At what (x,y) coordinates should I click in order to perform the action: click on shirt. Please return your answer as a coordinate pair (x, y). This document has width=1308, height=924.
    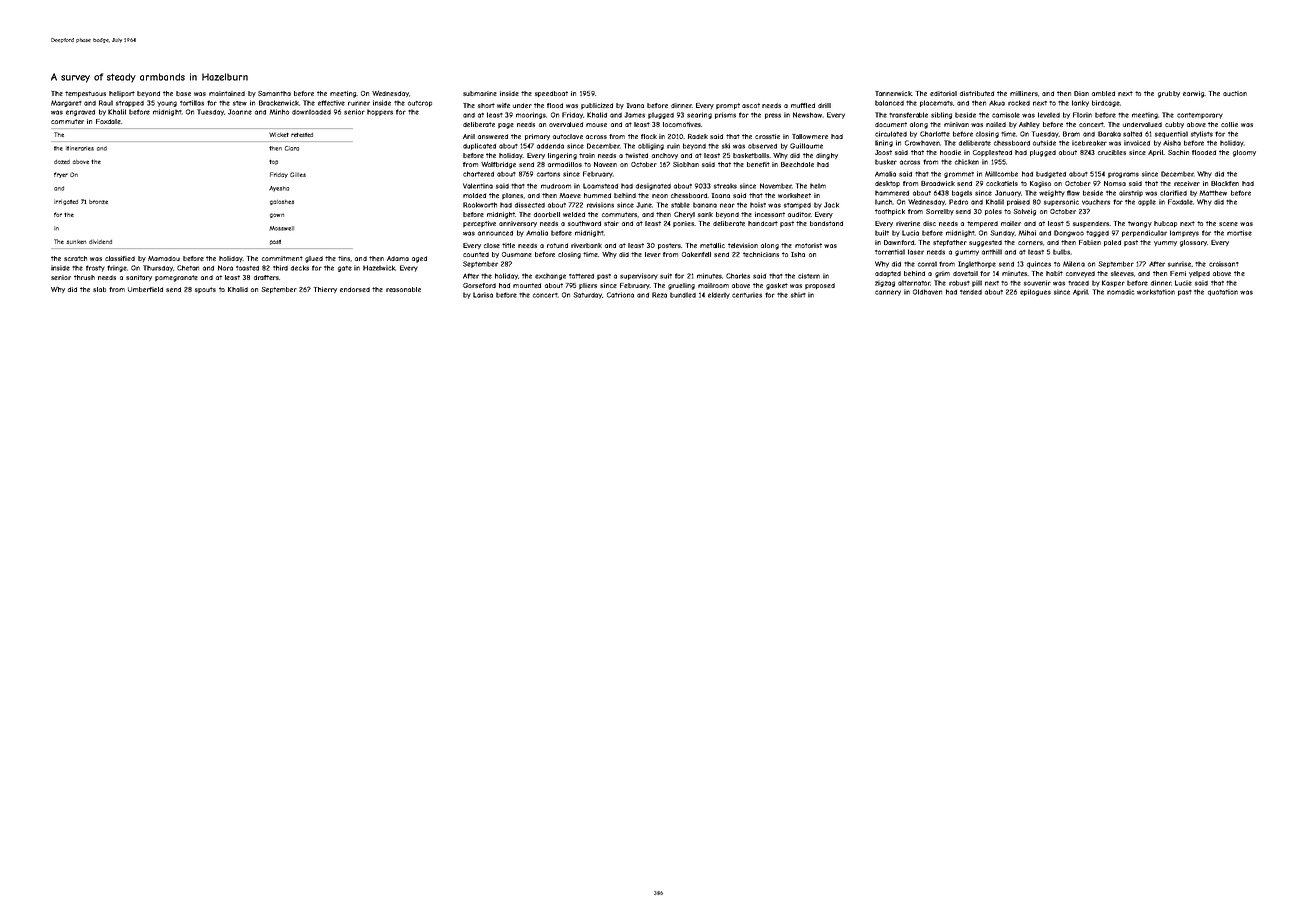
    Looking at the image, I should click on (798, 295).
